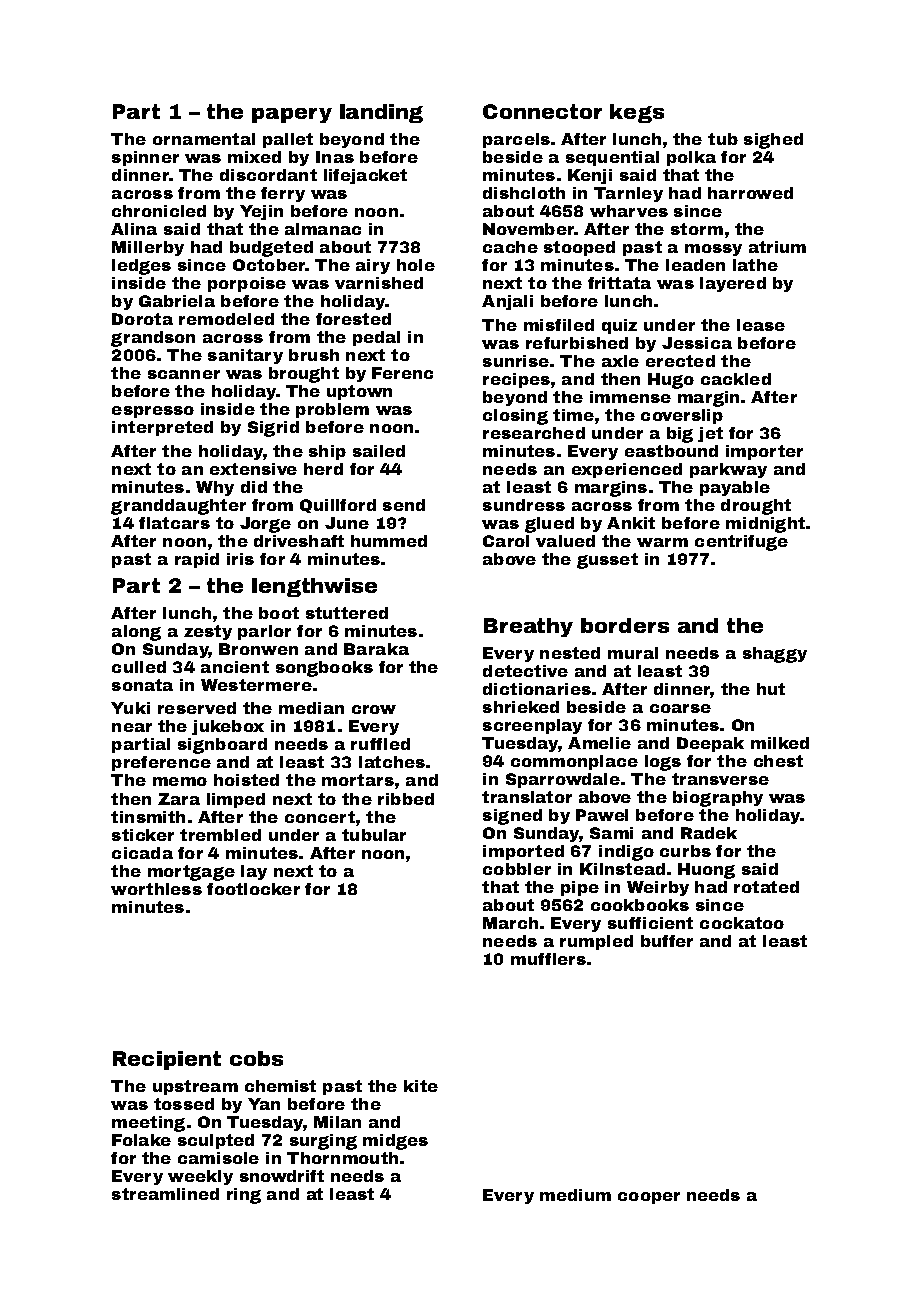 The width and height of the screenshot is (924, 1308). I want to click on Recipient, so click(167, 1060).
